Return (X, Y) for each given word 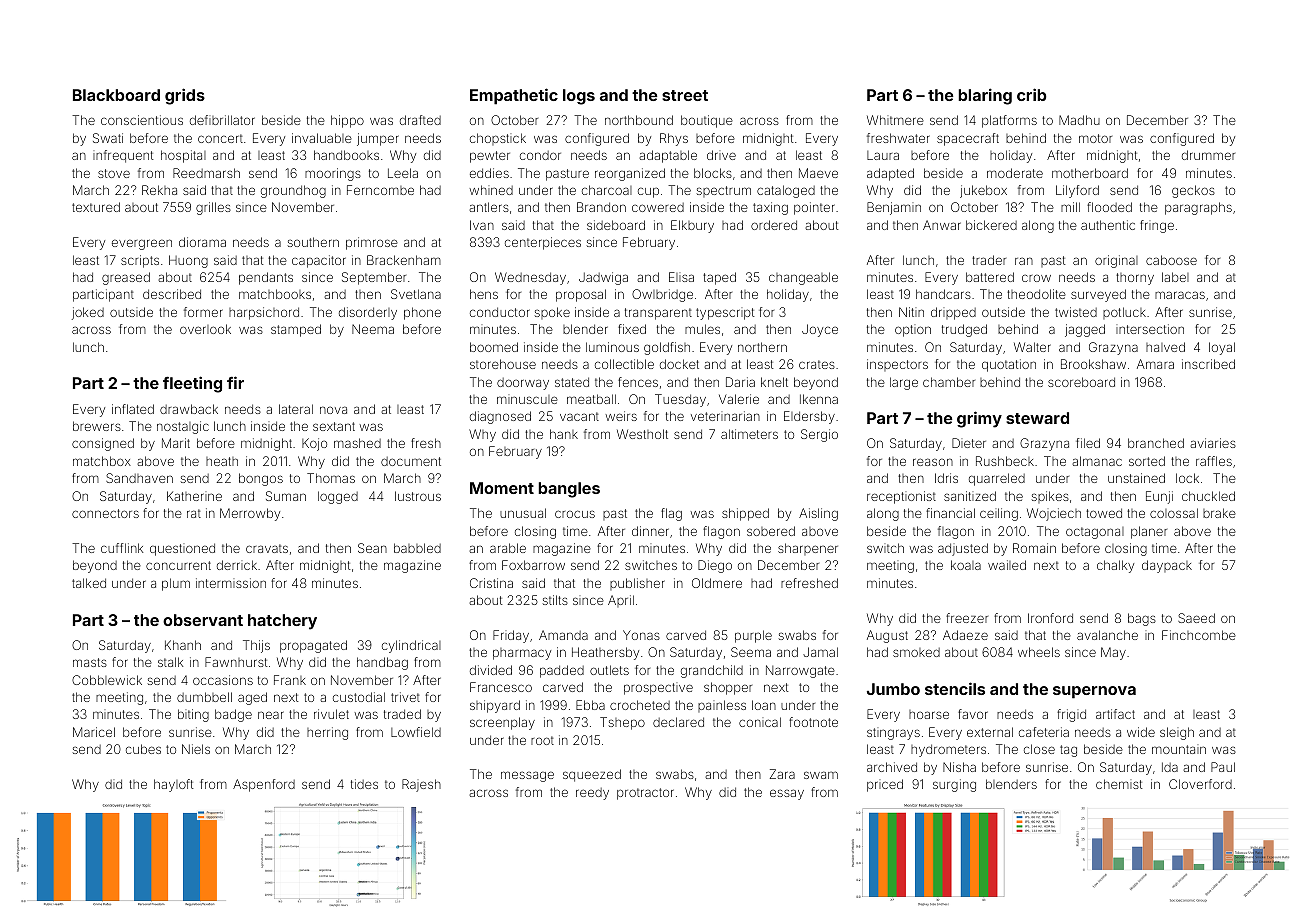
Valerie (739, 399)
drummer (1208, 155)
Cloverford (1200, 784)
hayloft (173, 785)
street (685, 95)
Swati (108, 138)
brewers (97, 426)
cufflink (122, 548)
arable (508, 548)
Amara (1155, 364)
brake (1219, 513)
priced (885, 785)
